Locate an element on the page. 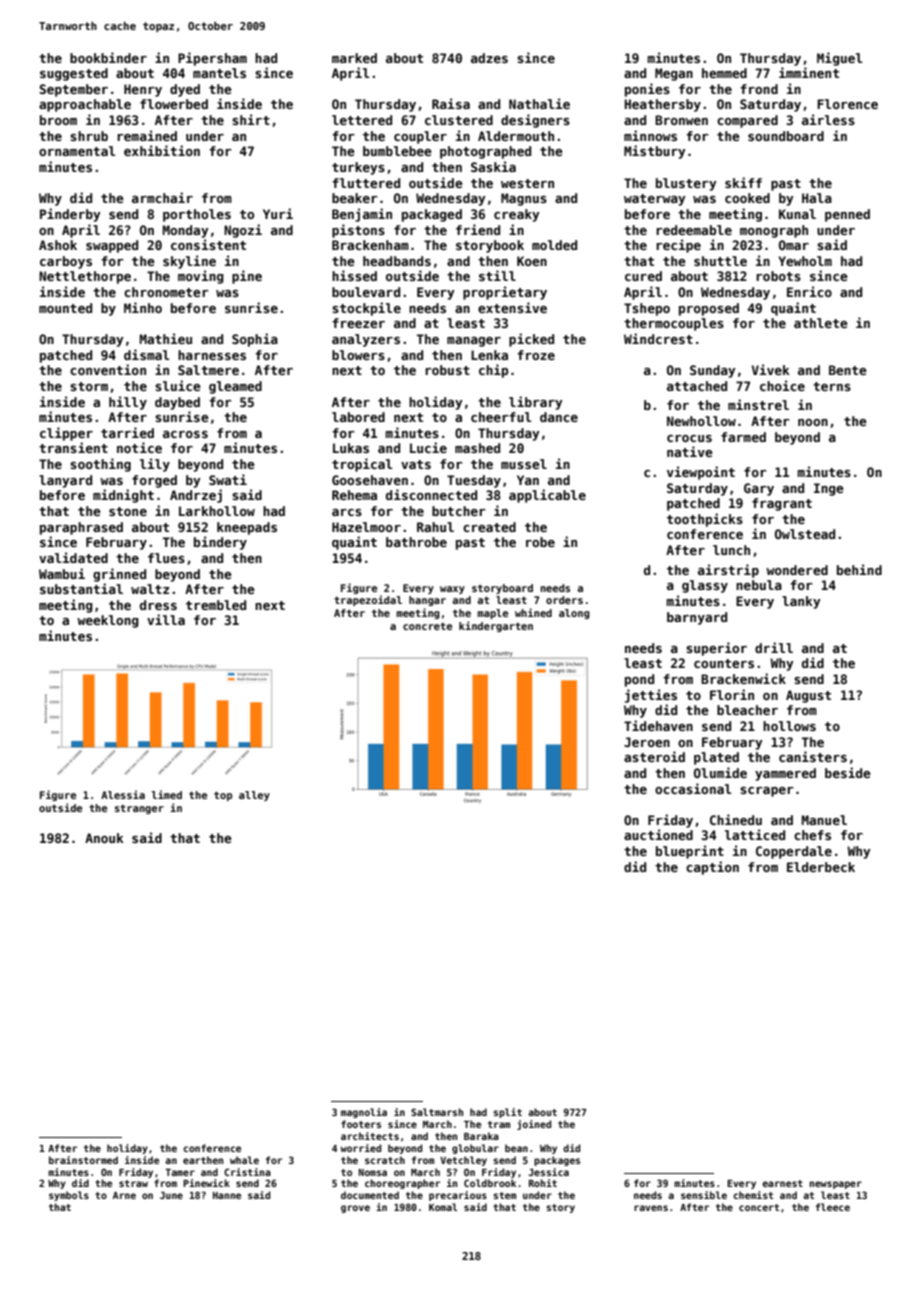 The height and width of the page is (1308, 924). labored is located at coordinates (358, 417).
